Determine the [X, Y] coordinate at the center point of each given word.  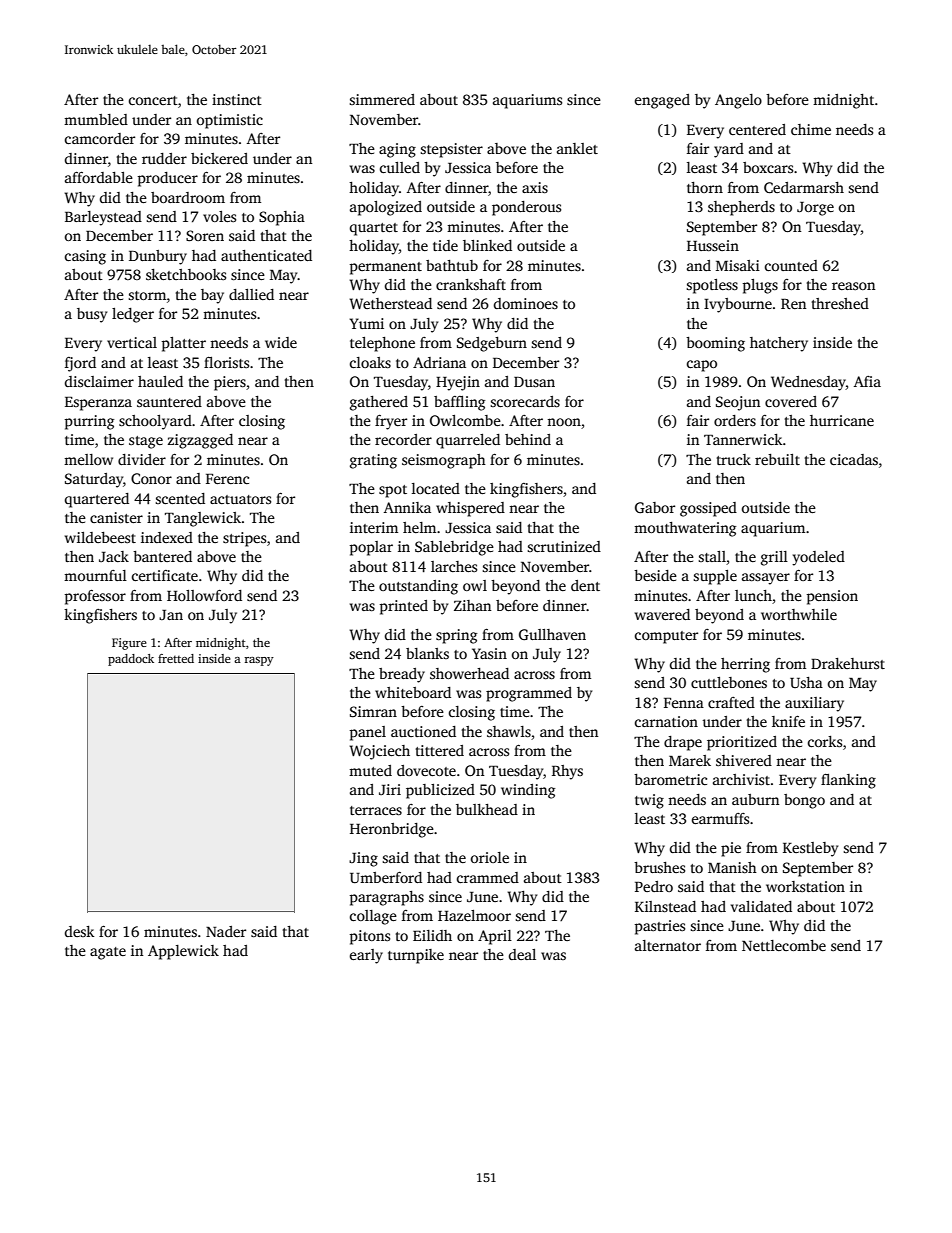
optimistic [230, 121]
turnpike [416, 956]
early [366, 956]
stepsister [451, 150]
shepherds [741, 208]
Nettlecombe [784, 945]
